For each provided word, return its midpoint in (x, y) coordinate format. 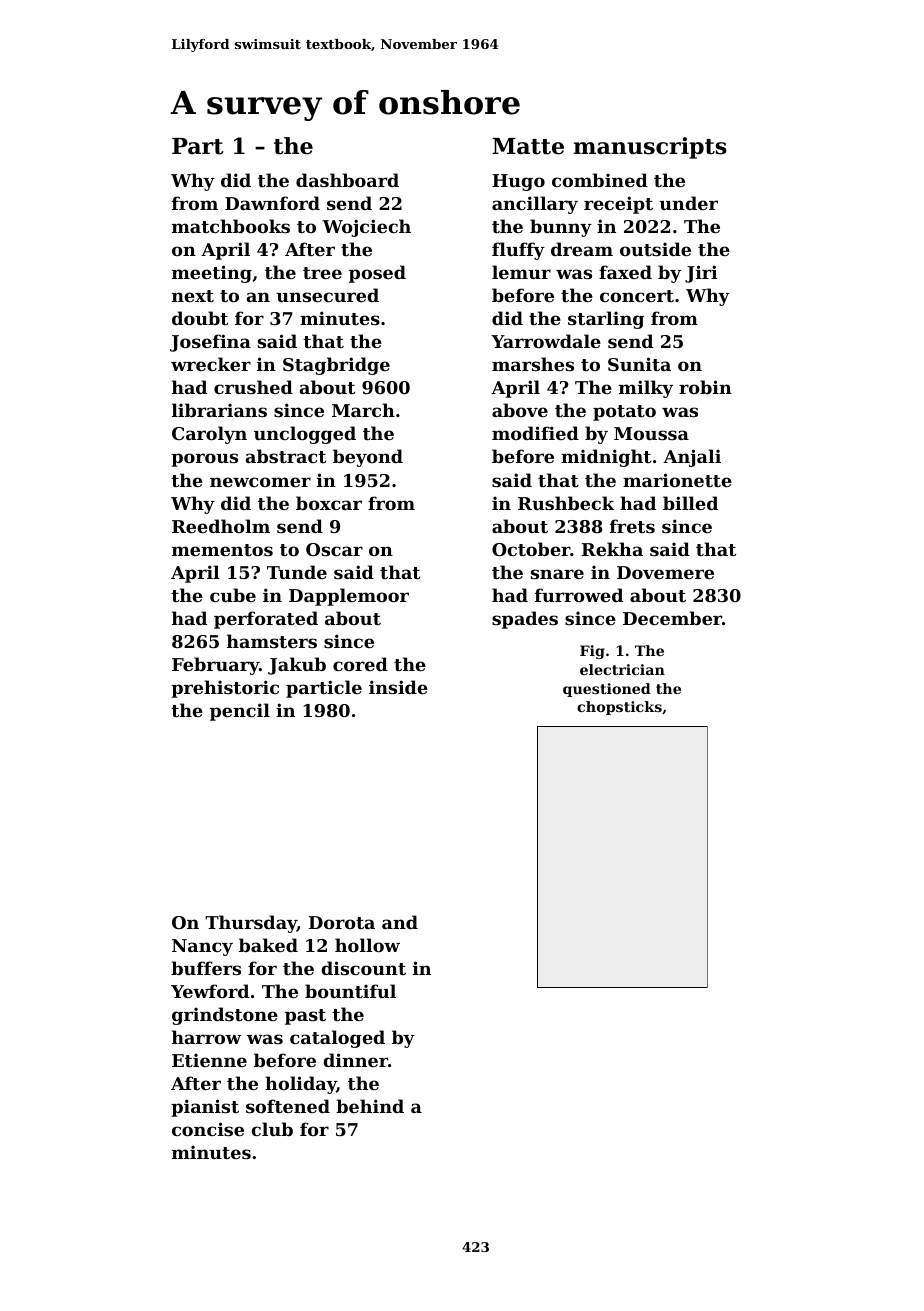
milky (646, 389)
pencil (240, 712)
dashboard (347, 180)
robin (705, 387)
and (400, 922)
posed (377, 274)
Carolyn (209, 435)
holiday (301, 1085)
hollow (367, 945)
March (363, 410)
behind (370, 1106)
